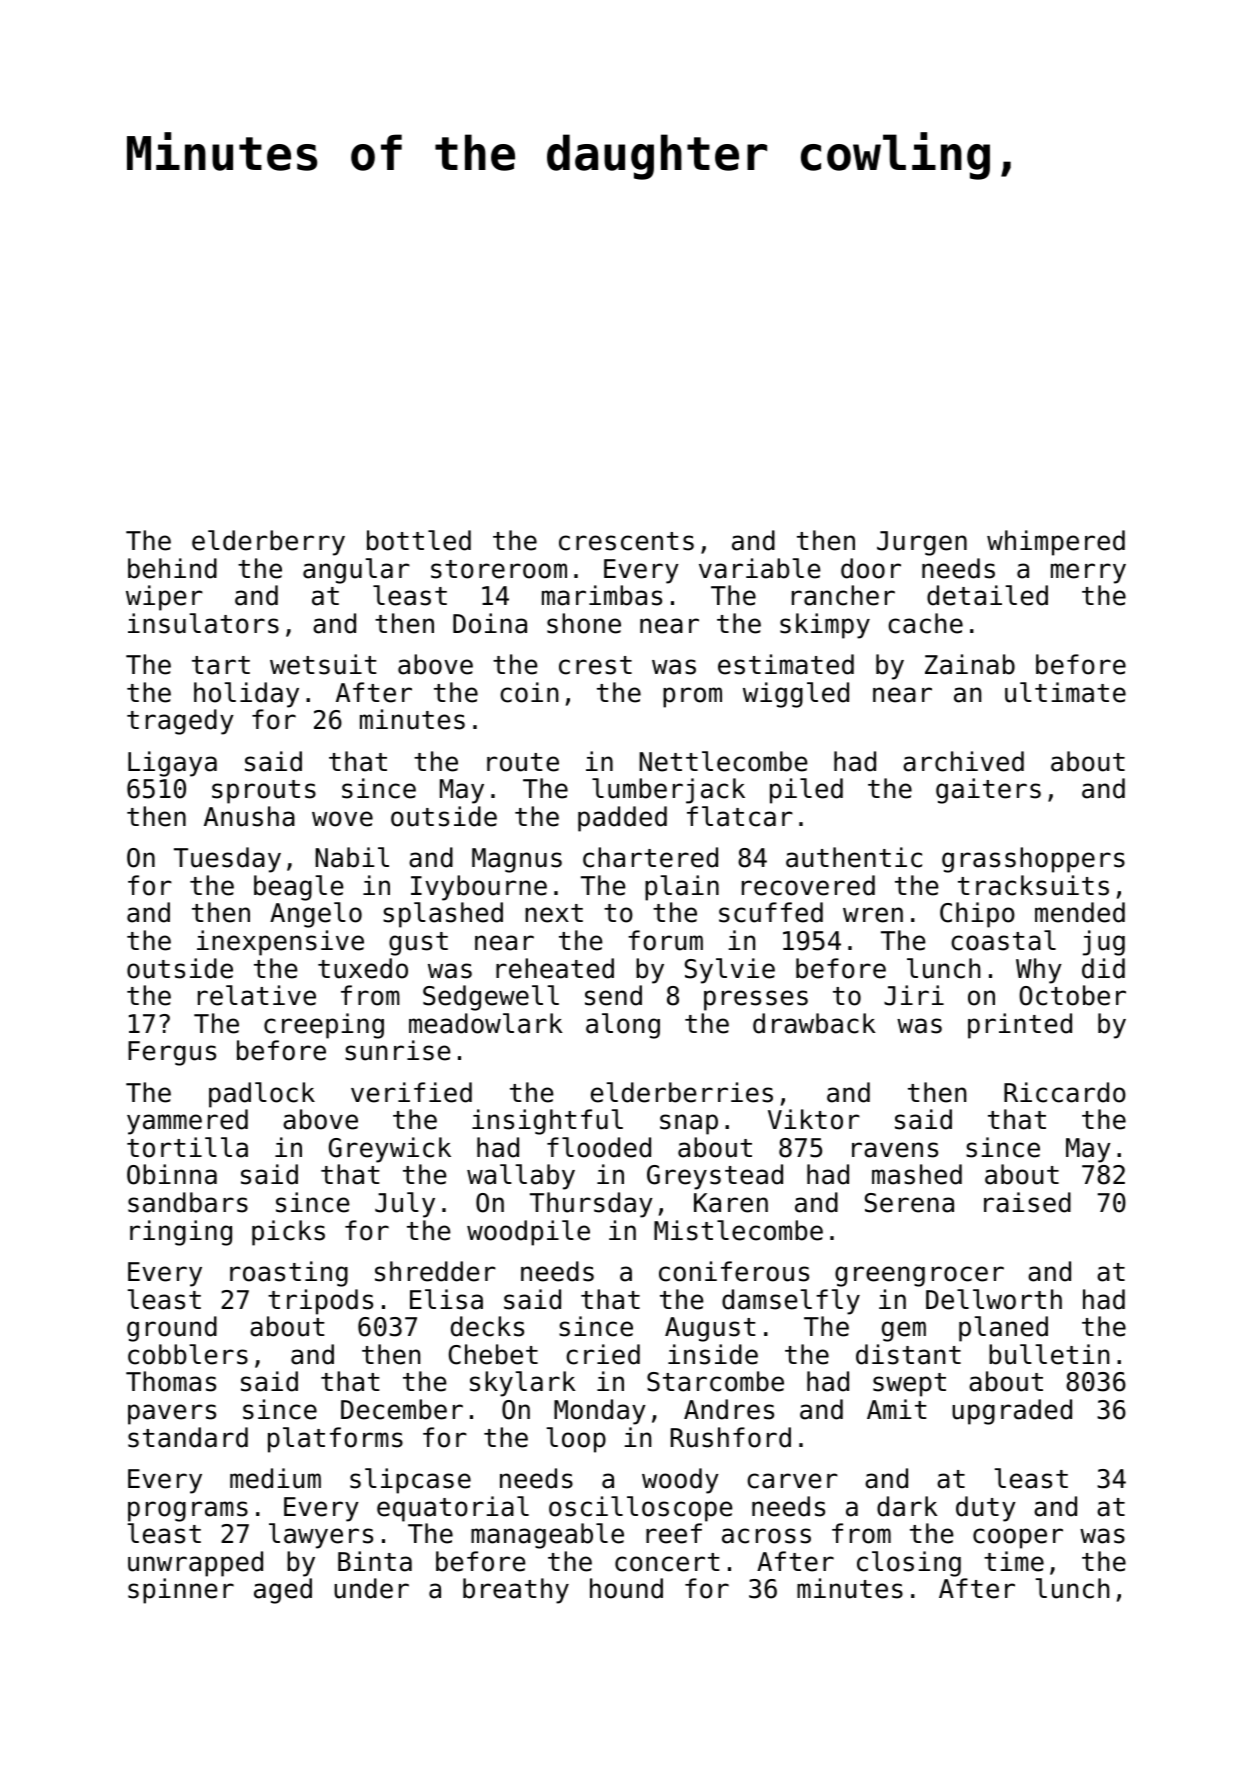 Image resolution: width=1253 pixels, height=1772 pixels. Describe the element at coordinates (988, 791) in the page. I see `gaiters` at that location.
